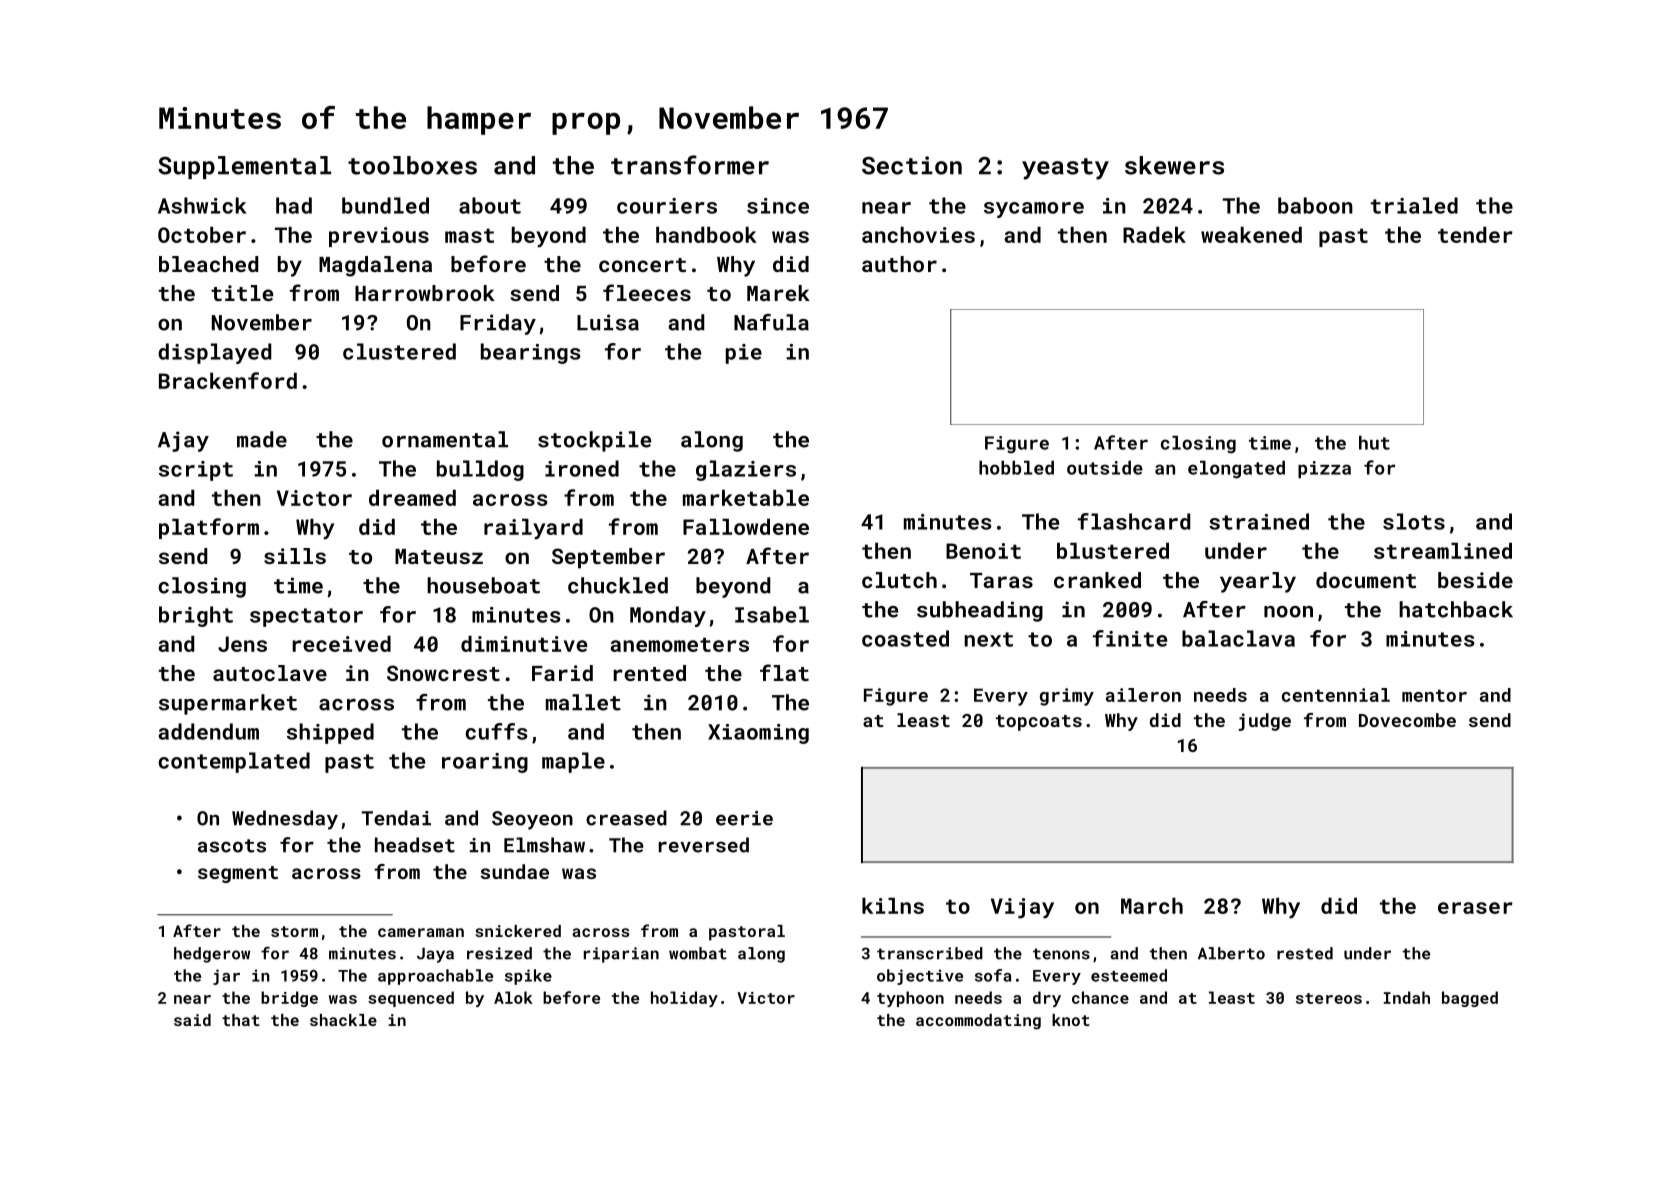 Image resolution: width=1671 pixels, height=1181 pixels. Describe the element at coordinates (758, 734) in the screenshot. I see `Xiaoming` at that location.
